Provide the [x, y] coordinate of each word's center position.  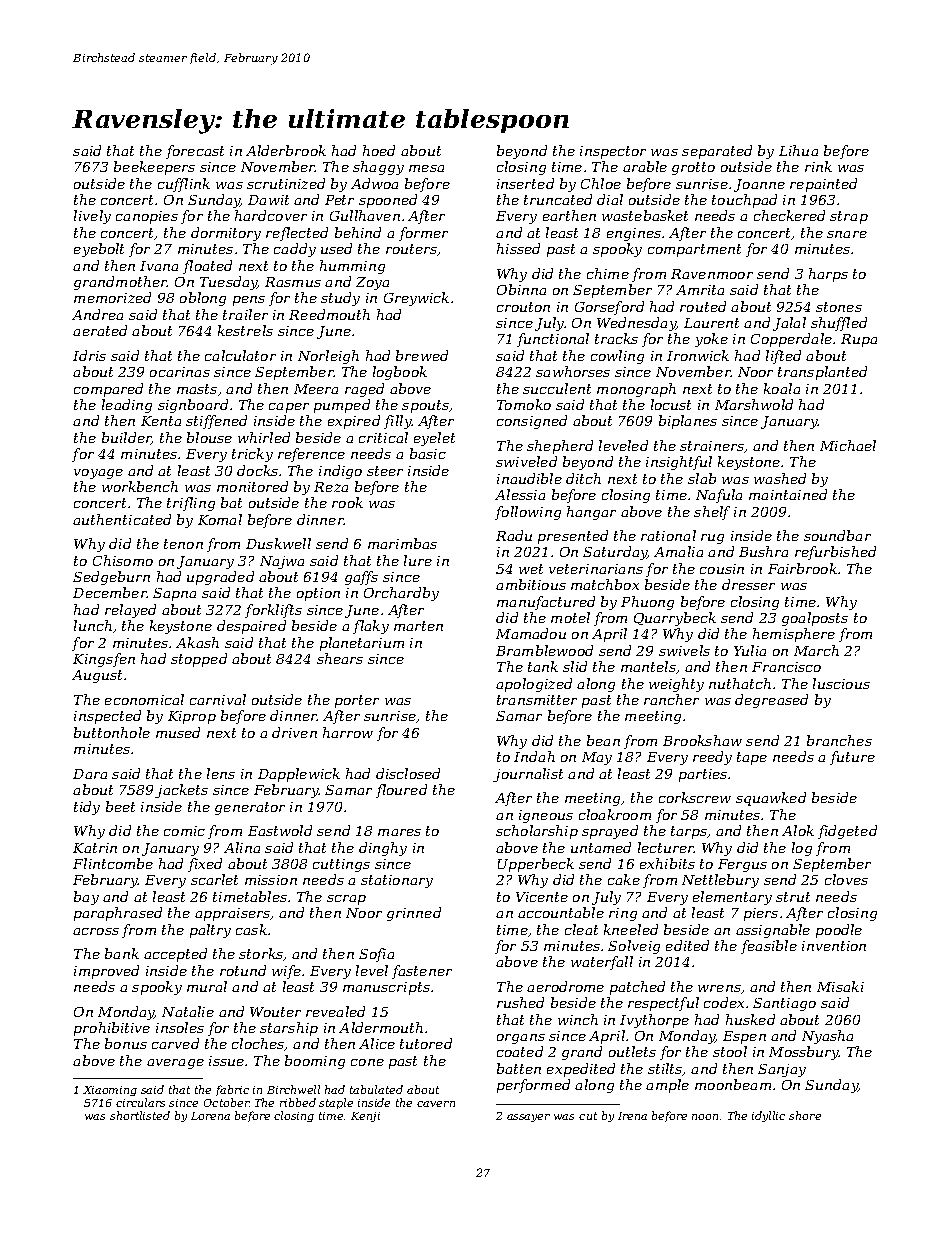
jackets [181, 791]
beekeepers [154, 168]
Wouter [275, 1012]
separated [717, 152]
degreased [771, 701]
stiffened [216, 422]
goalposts [815, 619]
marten [418, 626]
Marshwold [754, 404]
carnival [218, 699]
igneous [546, 816]
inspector [613, 152]
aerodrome [565, 986]
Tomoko [524, 404]
